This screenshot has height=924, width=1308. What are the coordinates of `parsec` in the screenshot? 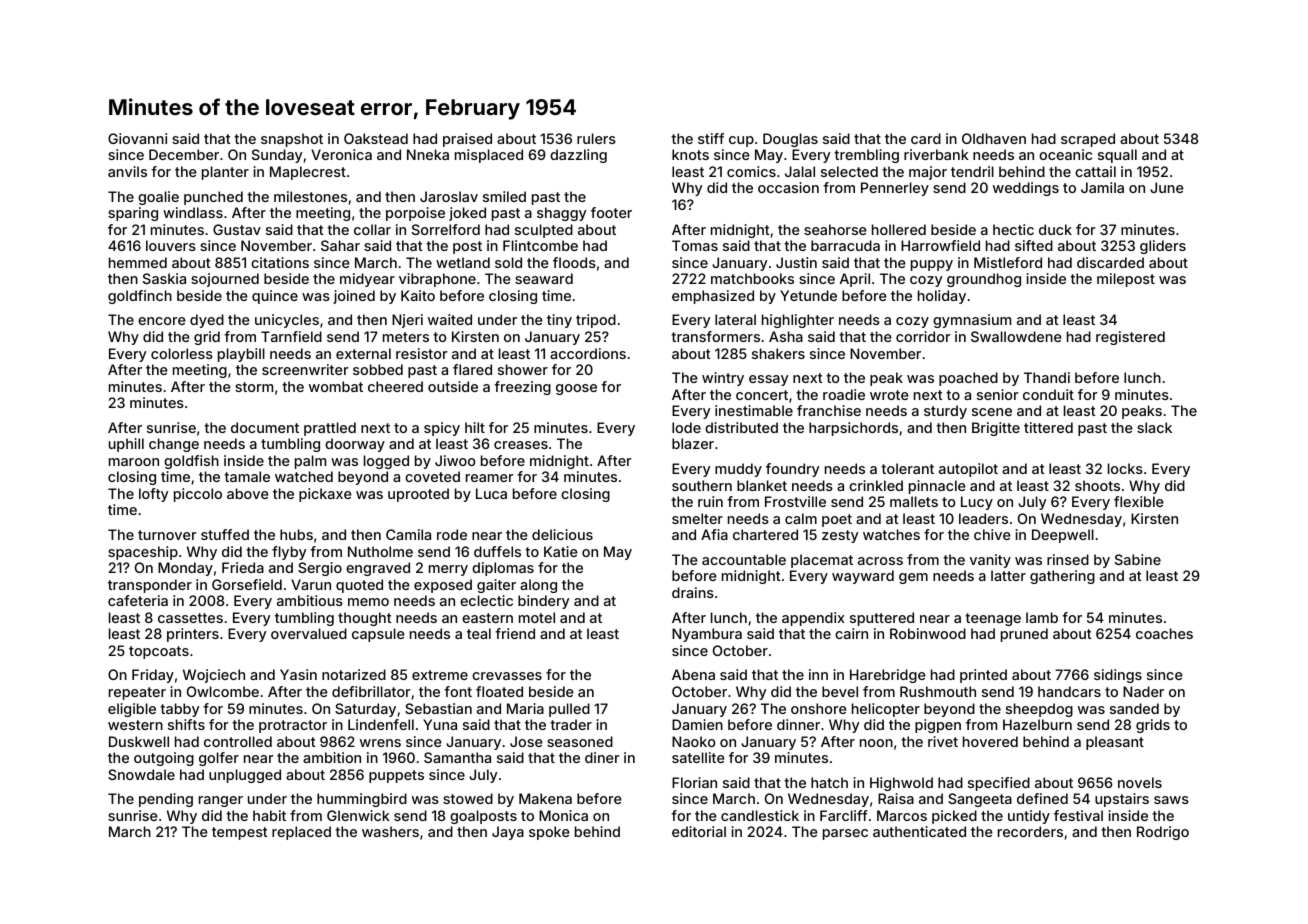 It's located at (845, 834).
